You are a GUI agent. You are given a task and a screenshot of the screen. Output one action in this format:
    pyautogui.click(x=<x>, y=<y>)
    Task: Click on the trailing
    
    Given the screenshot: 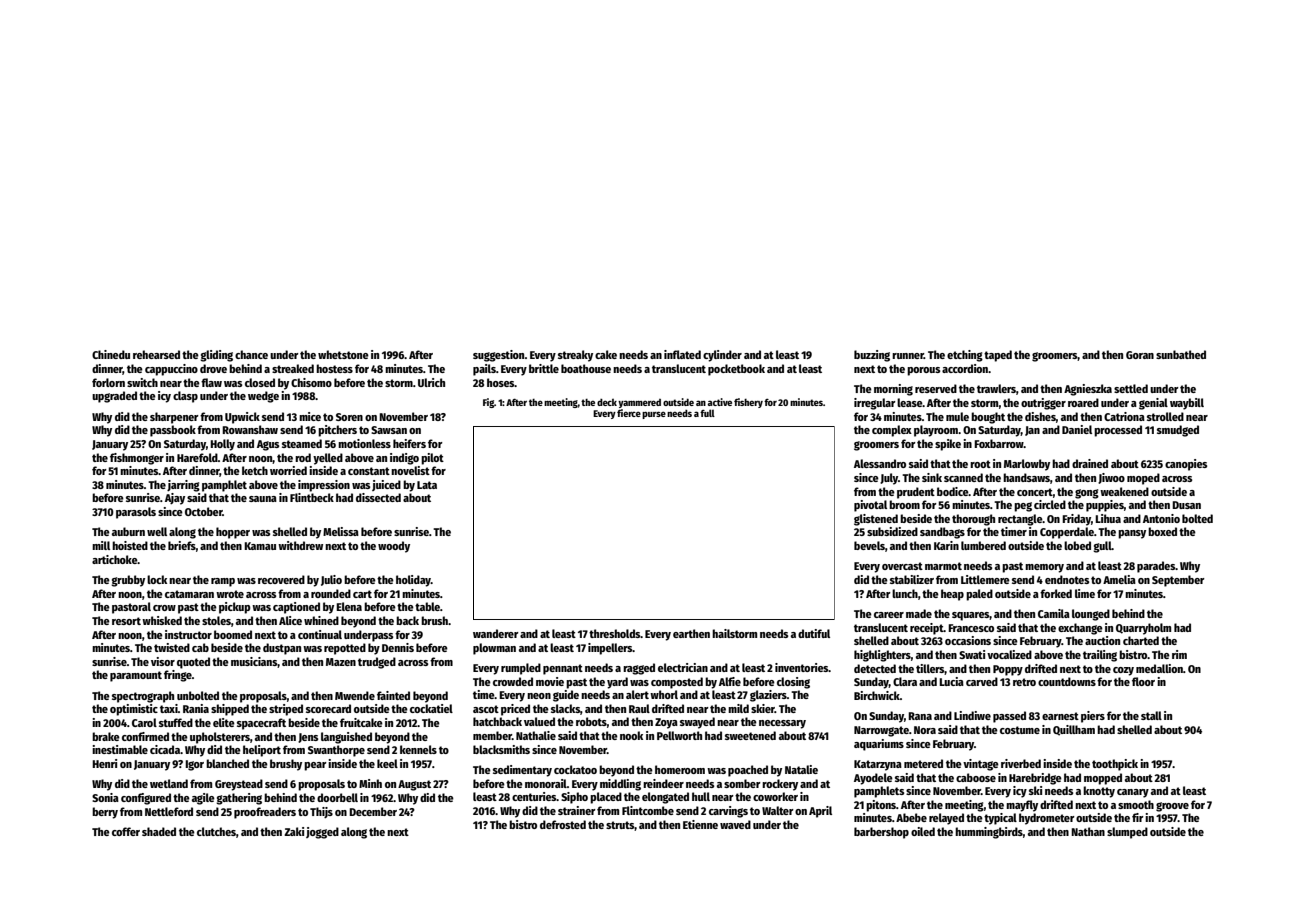 What is the action you would take?
    pyautogui.click(x=1100, y=656)
